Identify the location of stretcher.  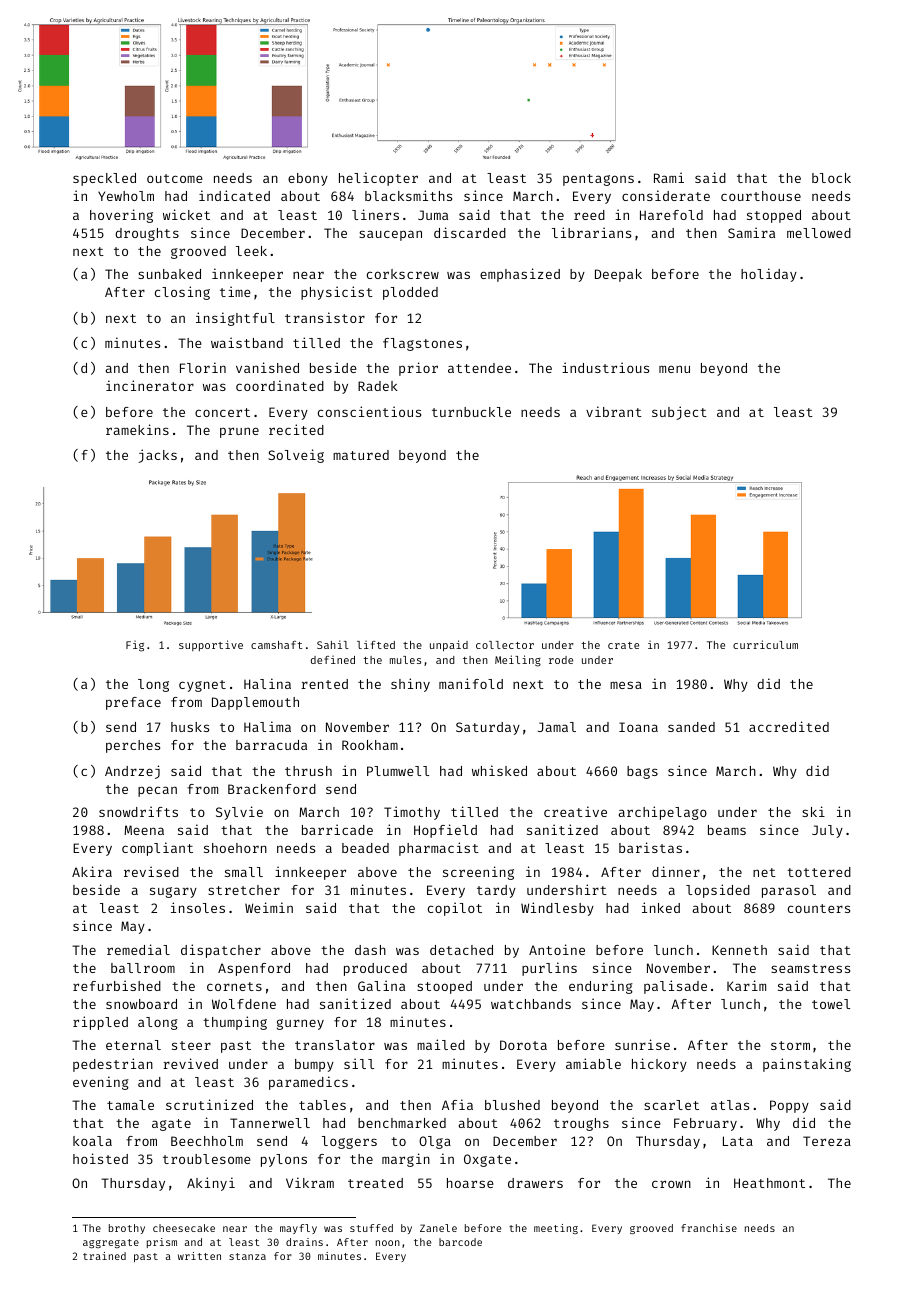
(244, 890).
